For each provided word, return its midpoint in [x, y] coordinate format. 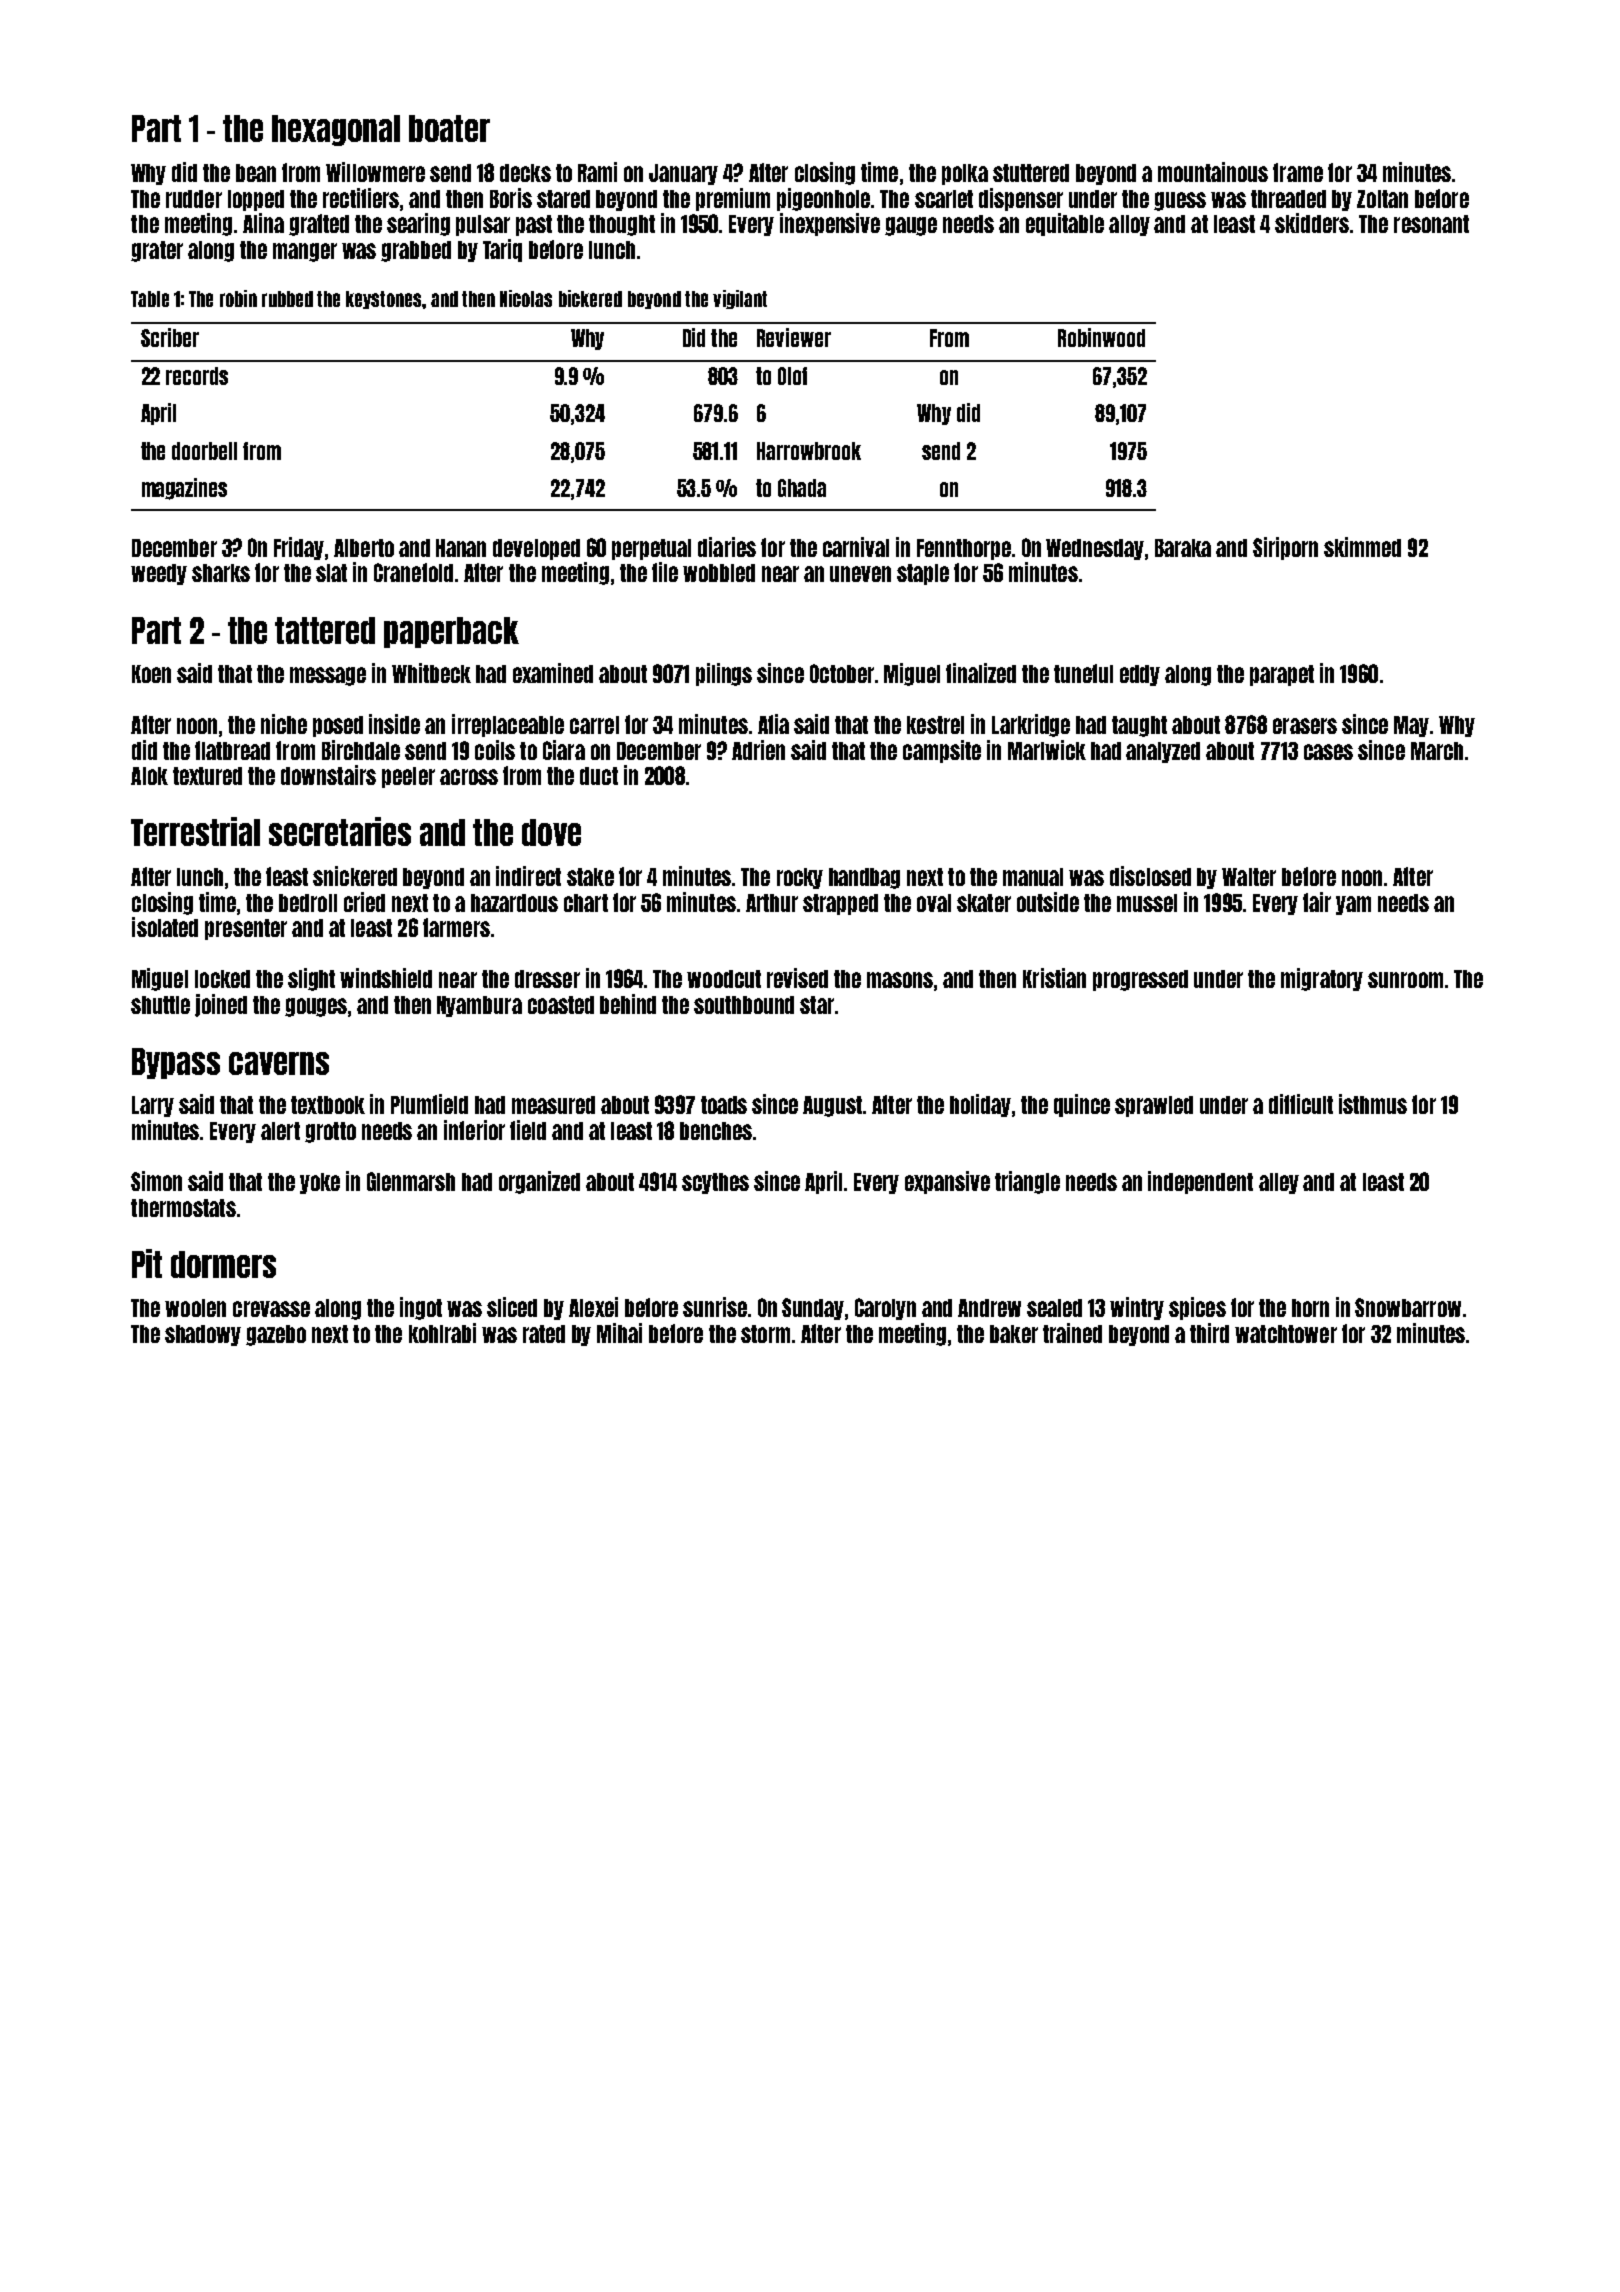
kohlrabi [442, 1333]
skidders [1312, 223]
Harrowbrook [809, 451]
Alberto [364, 548]
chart [586, 903]
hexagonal [336, 130]
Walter [1249, 877]
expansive [947, 1182]
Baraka [1183, 548]
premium [733, 199]
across [469, 777]
